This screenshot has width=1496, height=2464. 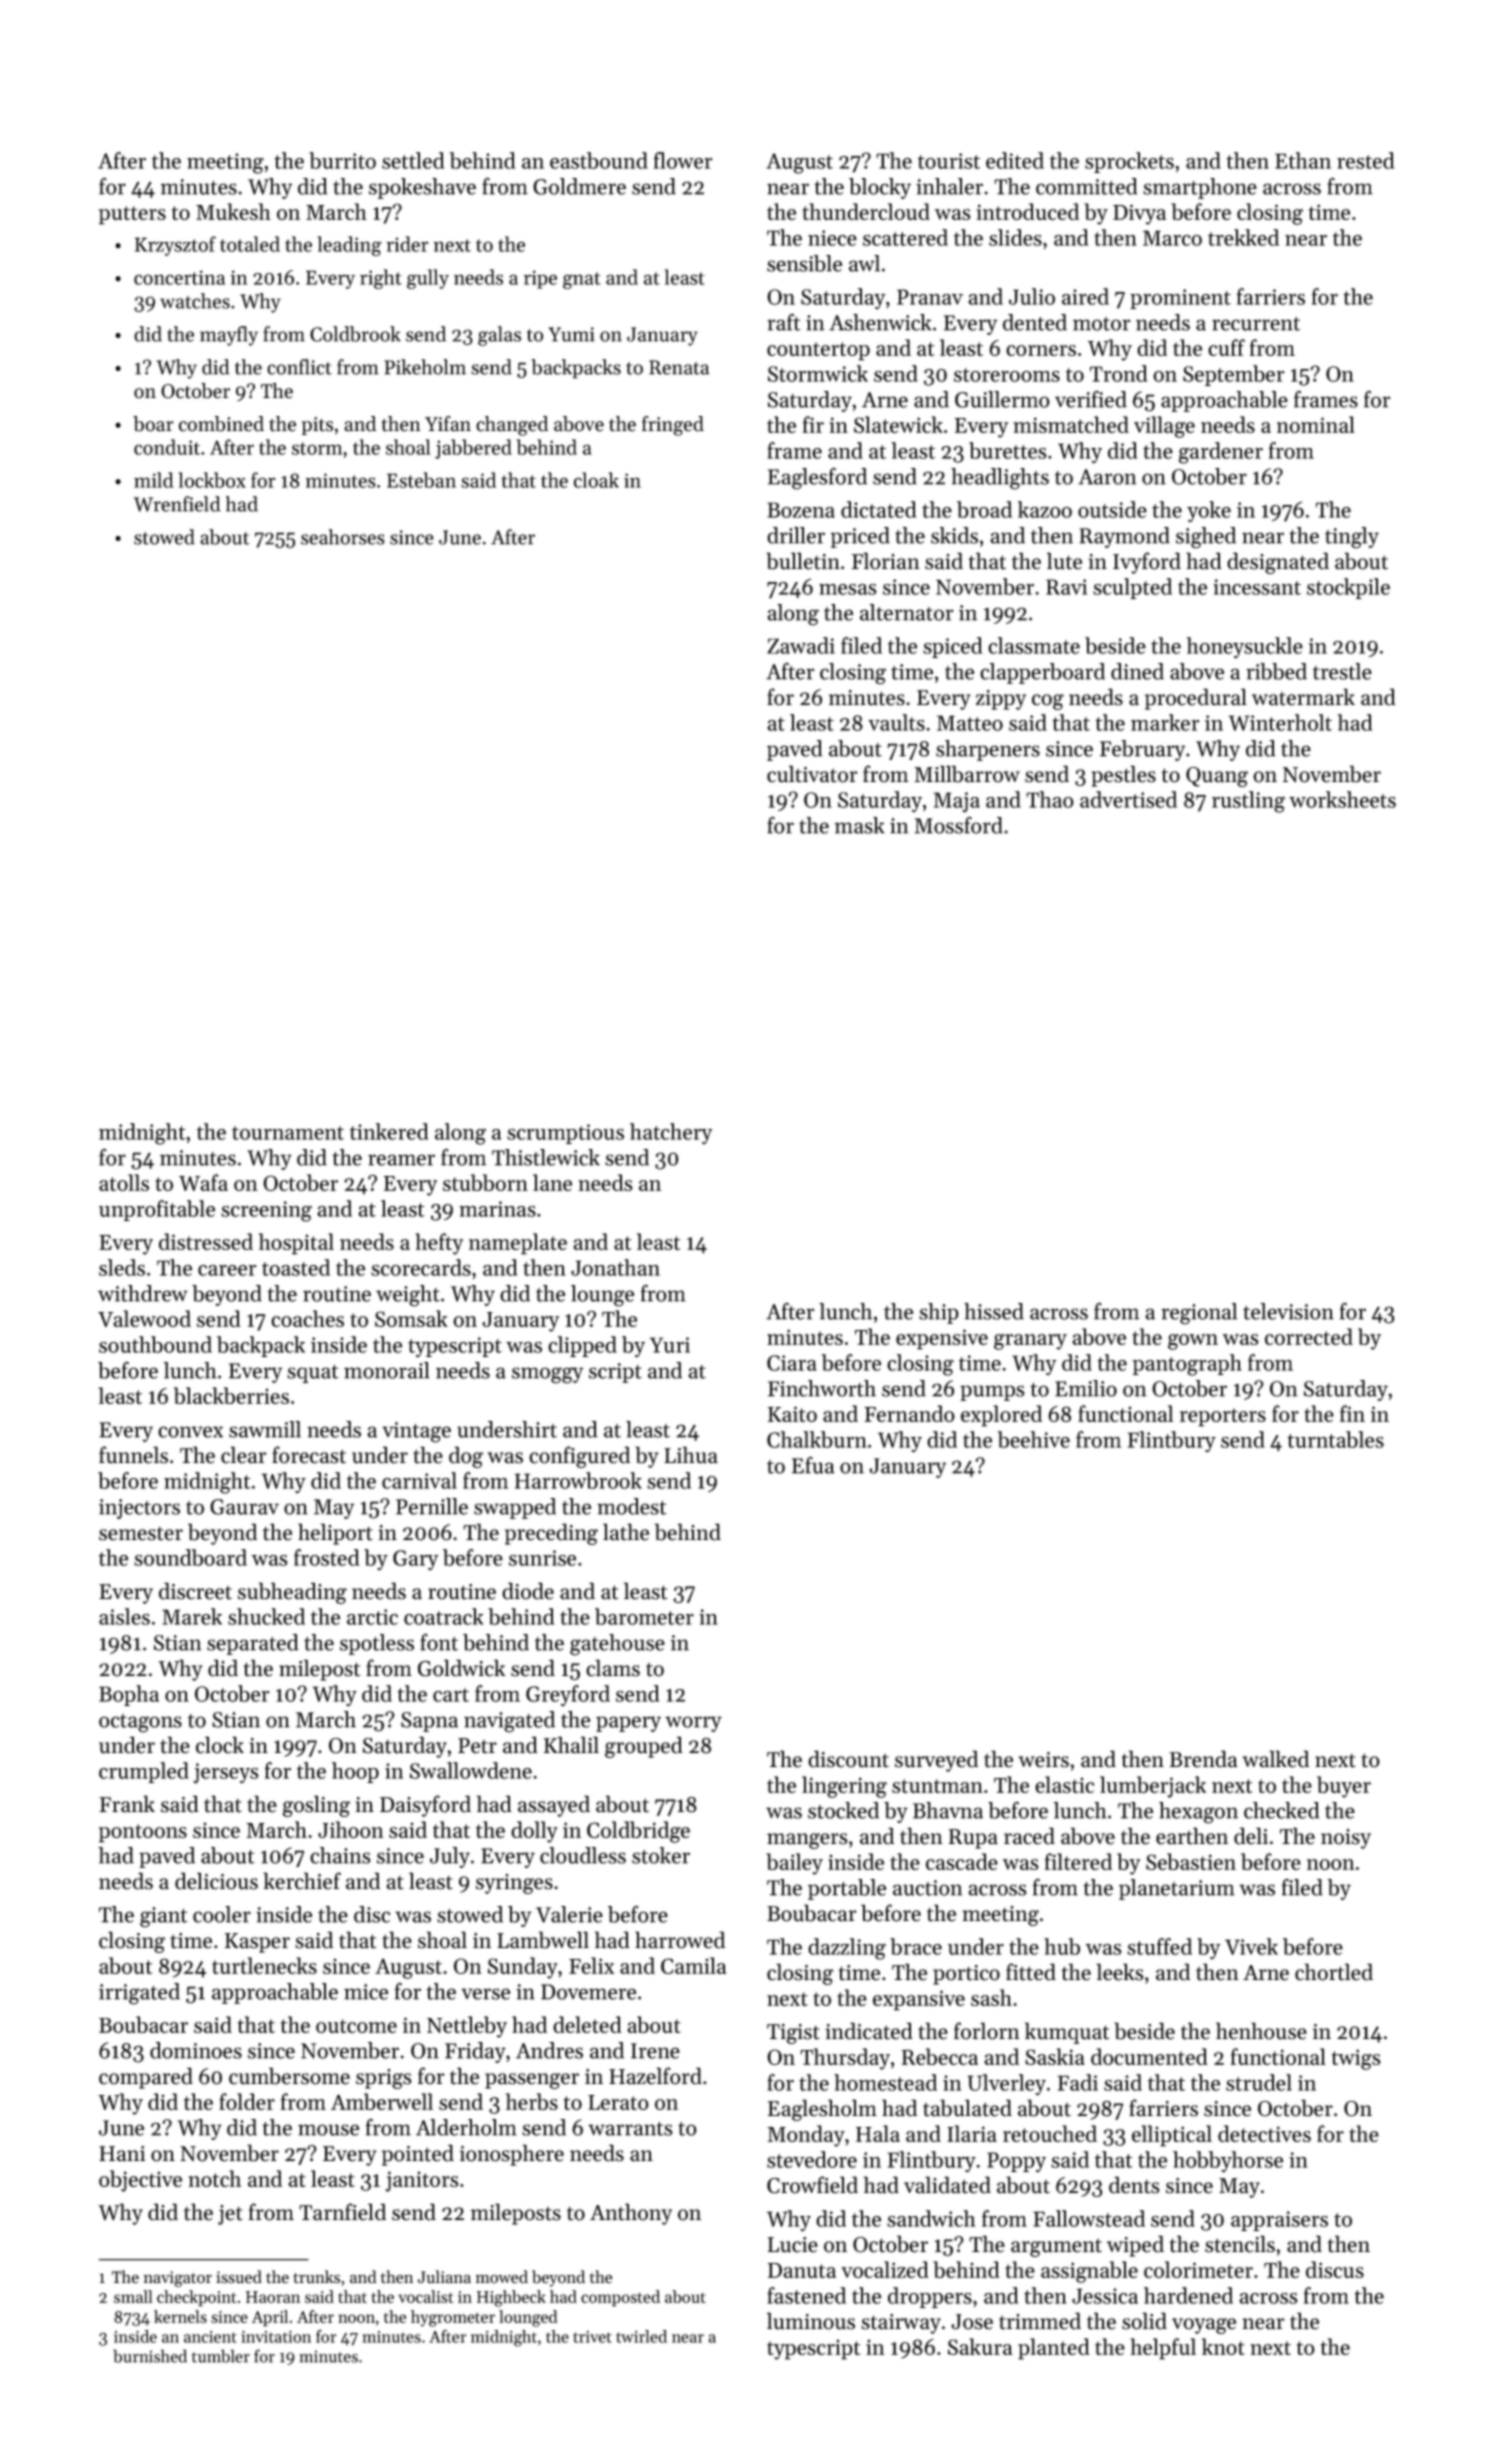 I want to click on expensive, so click(x=942, y=1339).
